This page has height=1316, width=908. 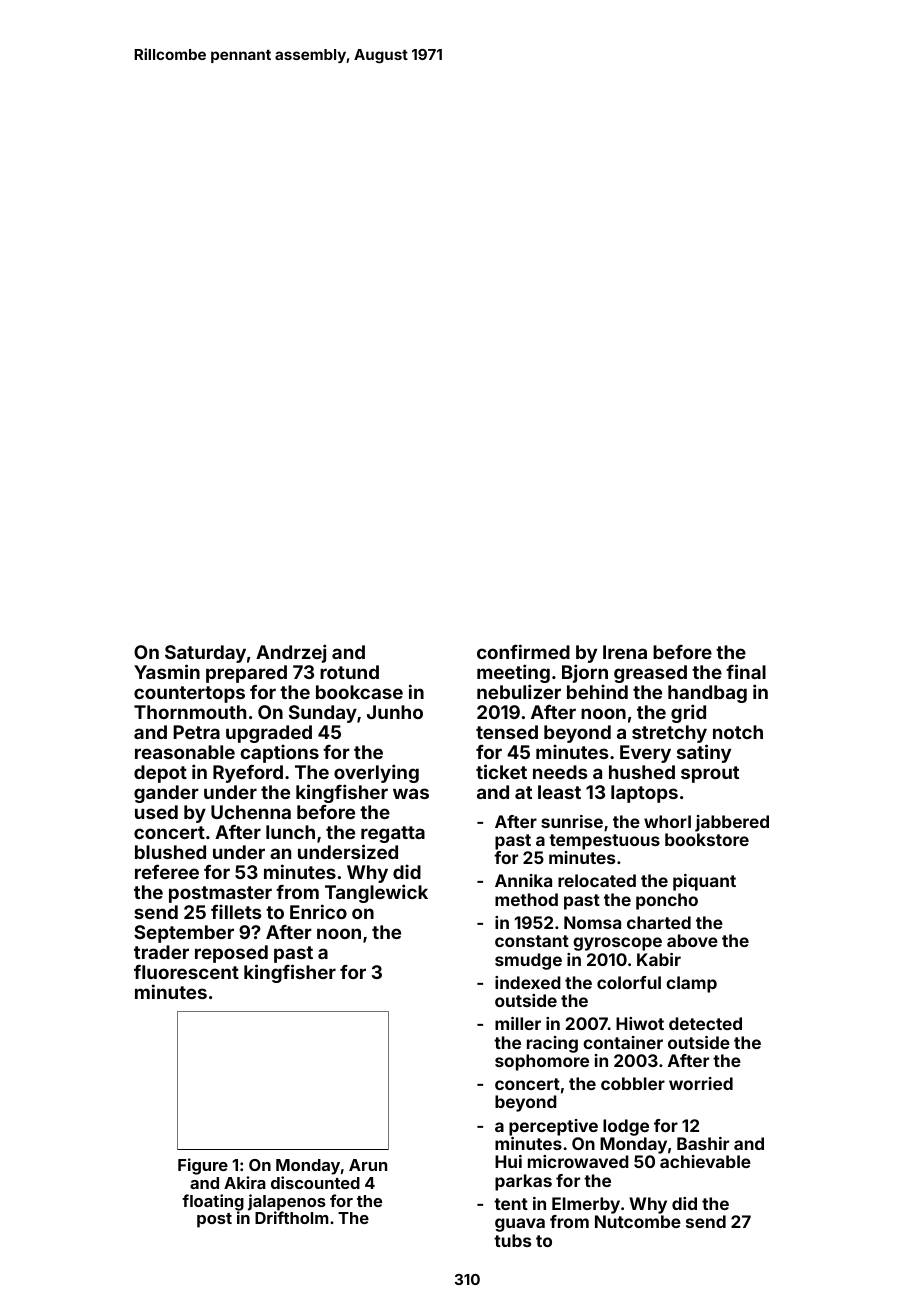 I want to click on fluorescent, so click(x=186, y=972).
